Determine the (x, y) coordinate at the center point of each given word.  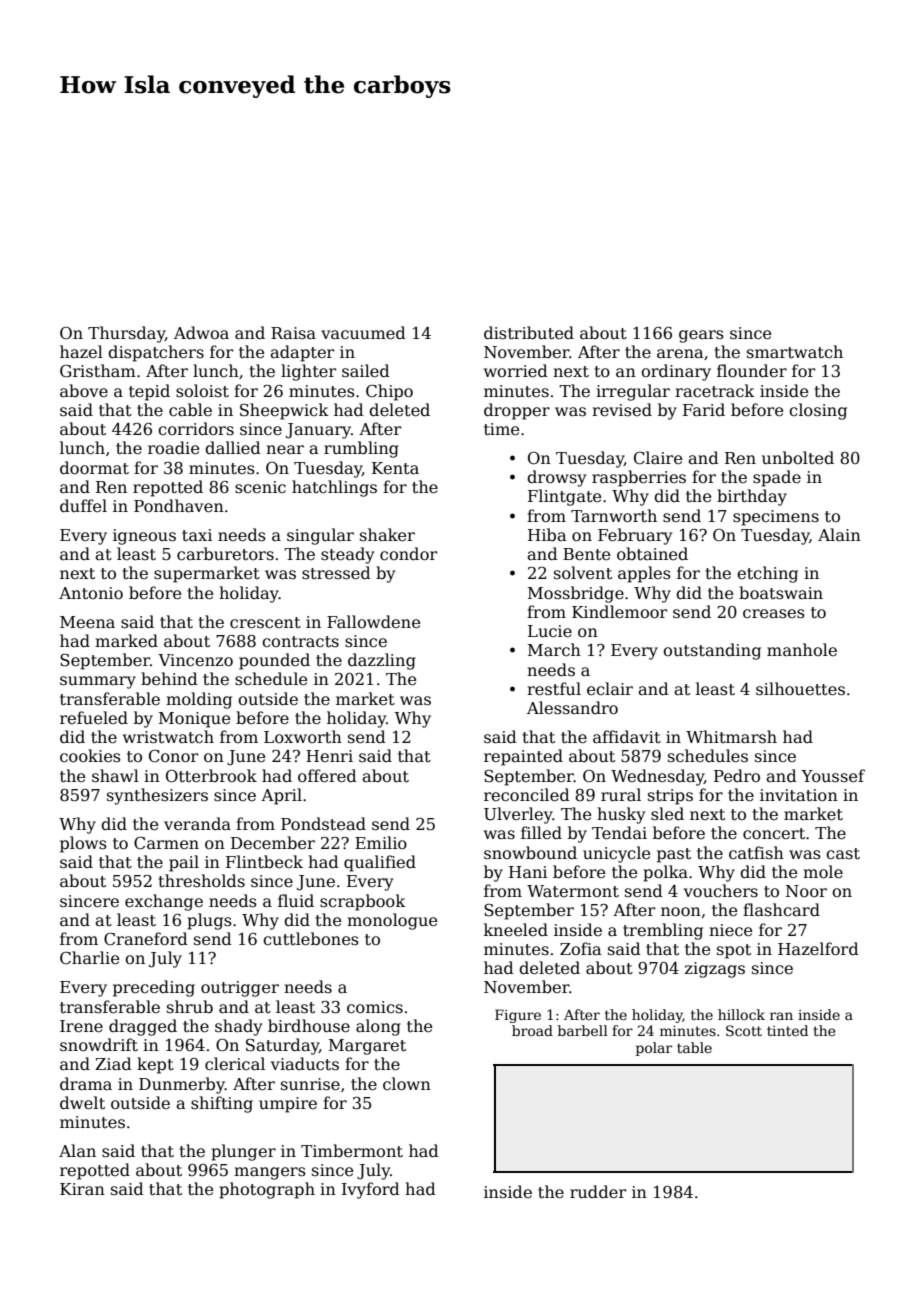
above (84, 391)
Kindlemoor (619, 612)
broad (532, 1030)
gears (701, 336)
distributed (529, 333)
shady (238, 1027)
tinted (787, 1030)
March (554, 650)
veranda (197, 824)
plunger (243, 1152)
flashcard (781, 909)
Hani (528, 872)
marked (126, 641)
